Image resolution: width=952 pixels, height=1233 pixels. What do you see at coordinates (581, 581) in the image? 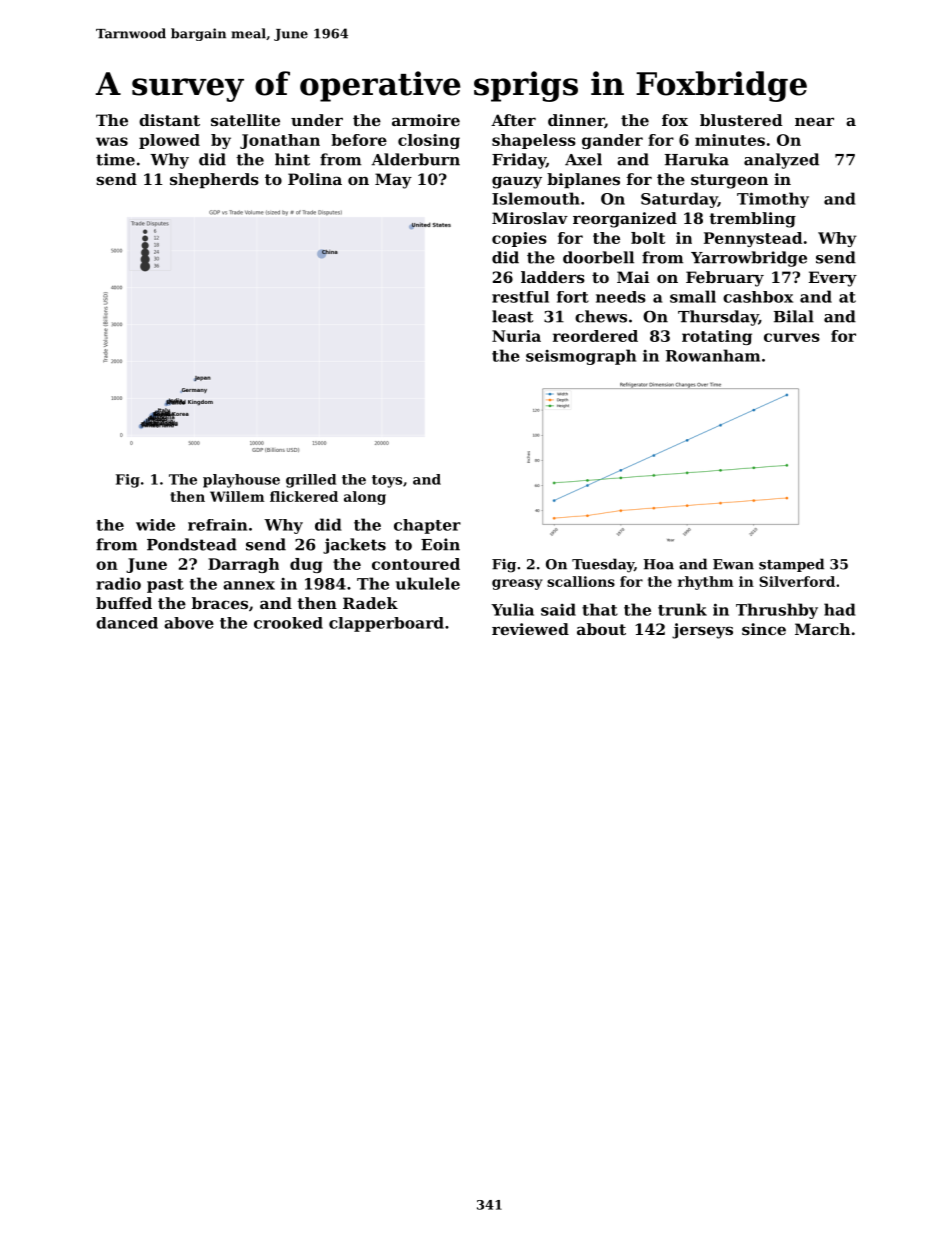
I see `scallions` at bounding box center [581, 581].
